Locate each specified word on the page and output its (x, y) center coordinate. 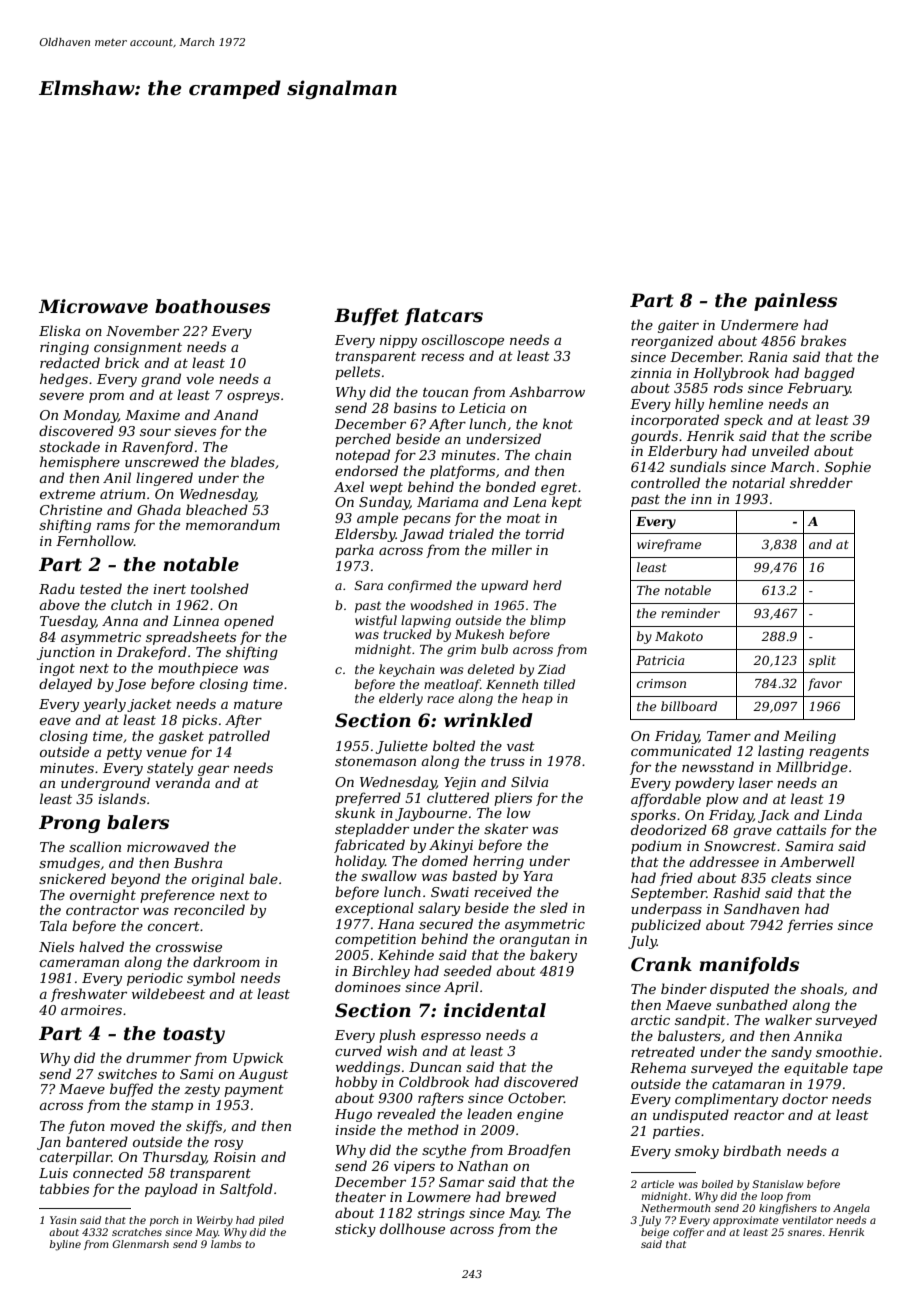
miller (512, 549)
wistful (376, 621)
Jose (130, 685)
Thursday (174, 1158)
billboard (689, 706)
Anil (117, 477)
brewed (531, 1196)
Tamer (729, 736)
